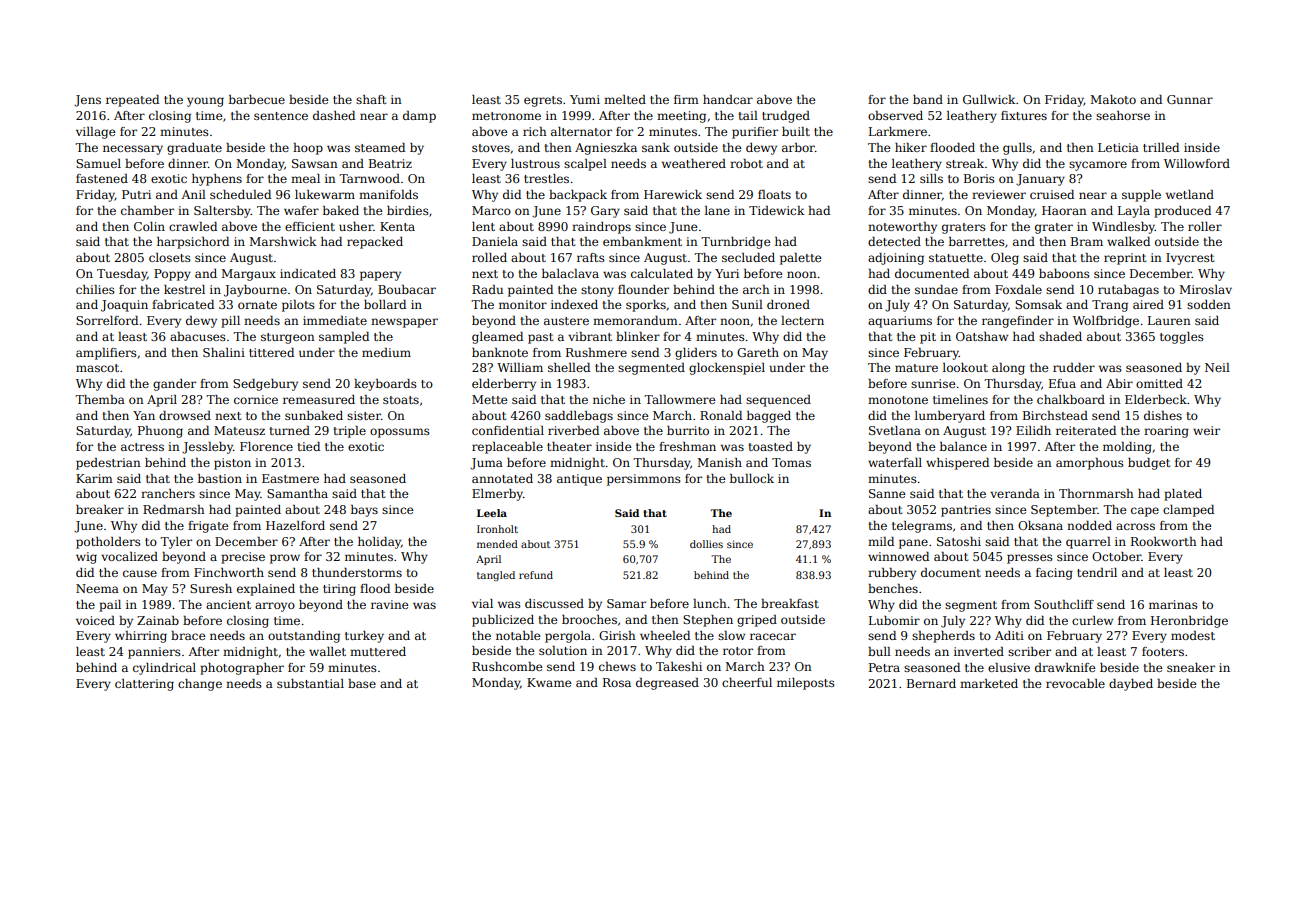 This screenshot has height=924, width=1308. Describe the element at coordinates (644, 480) in the screenshot. I see `persimmons` at that location.
